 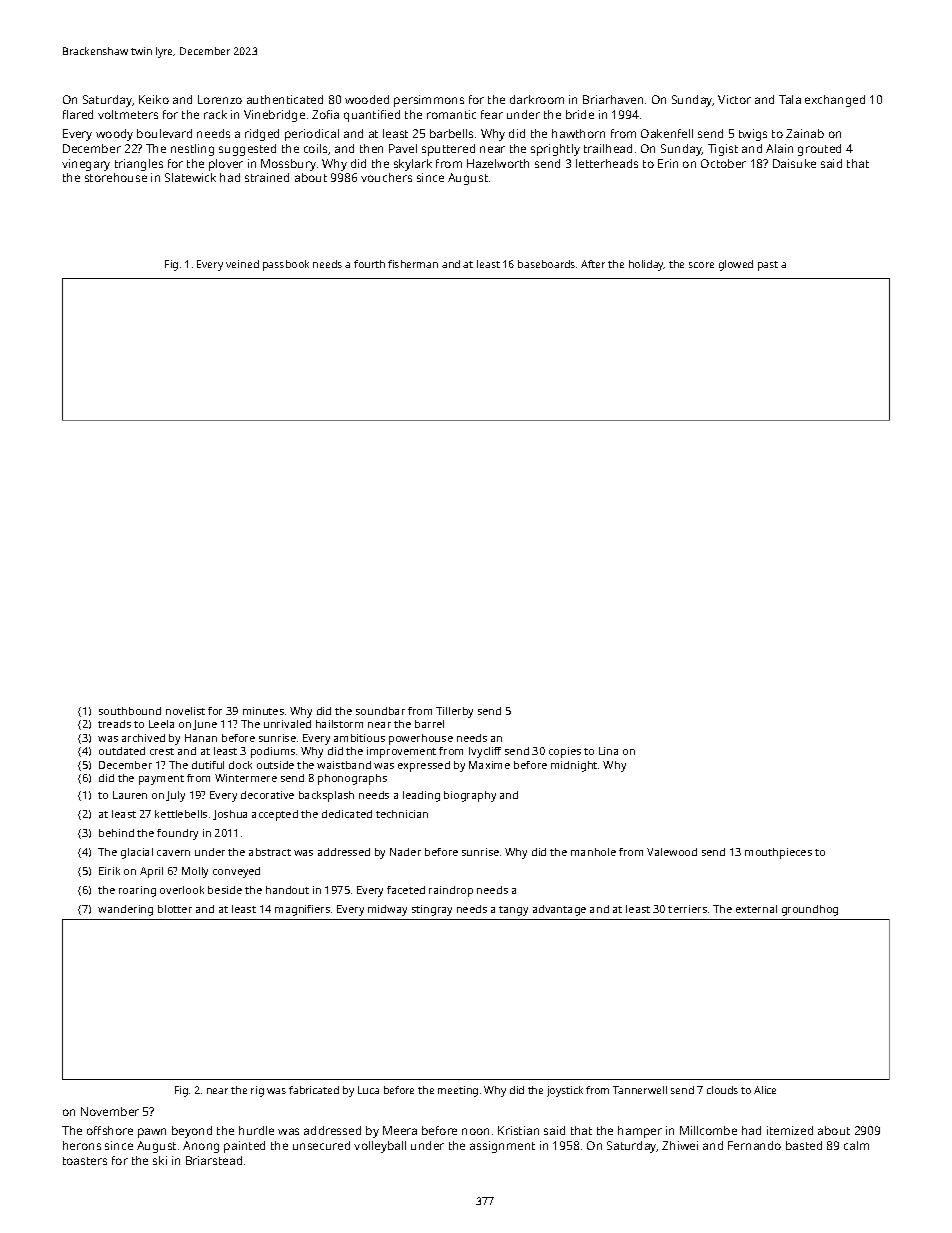 What do you see at coordinates (835, 101) in the document?
I see `exchanged` at bounding box center [835, 101].
